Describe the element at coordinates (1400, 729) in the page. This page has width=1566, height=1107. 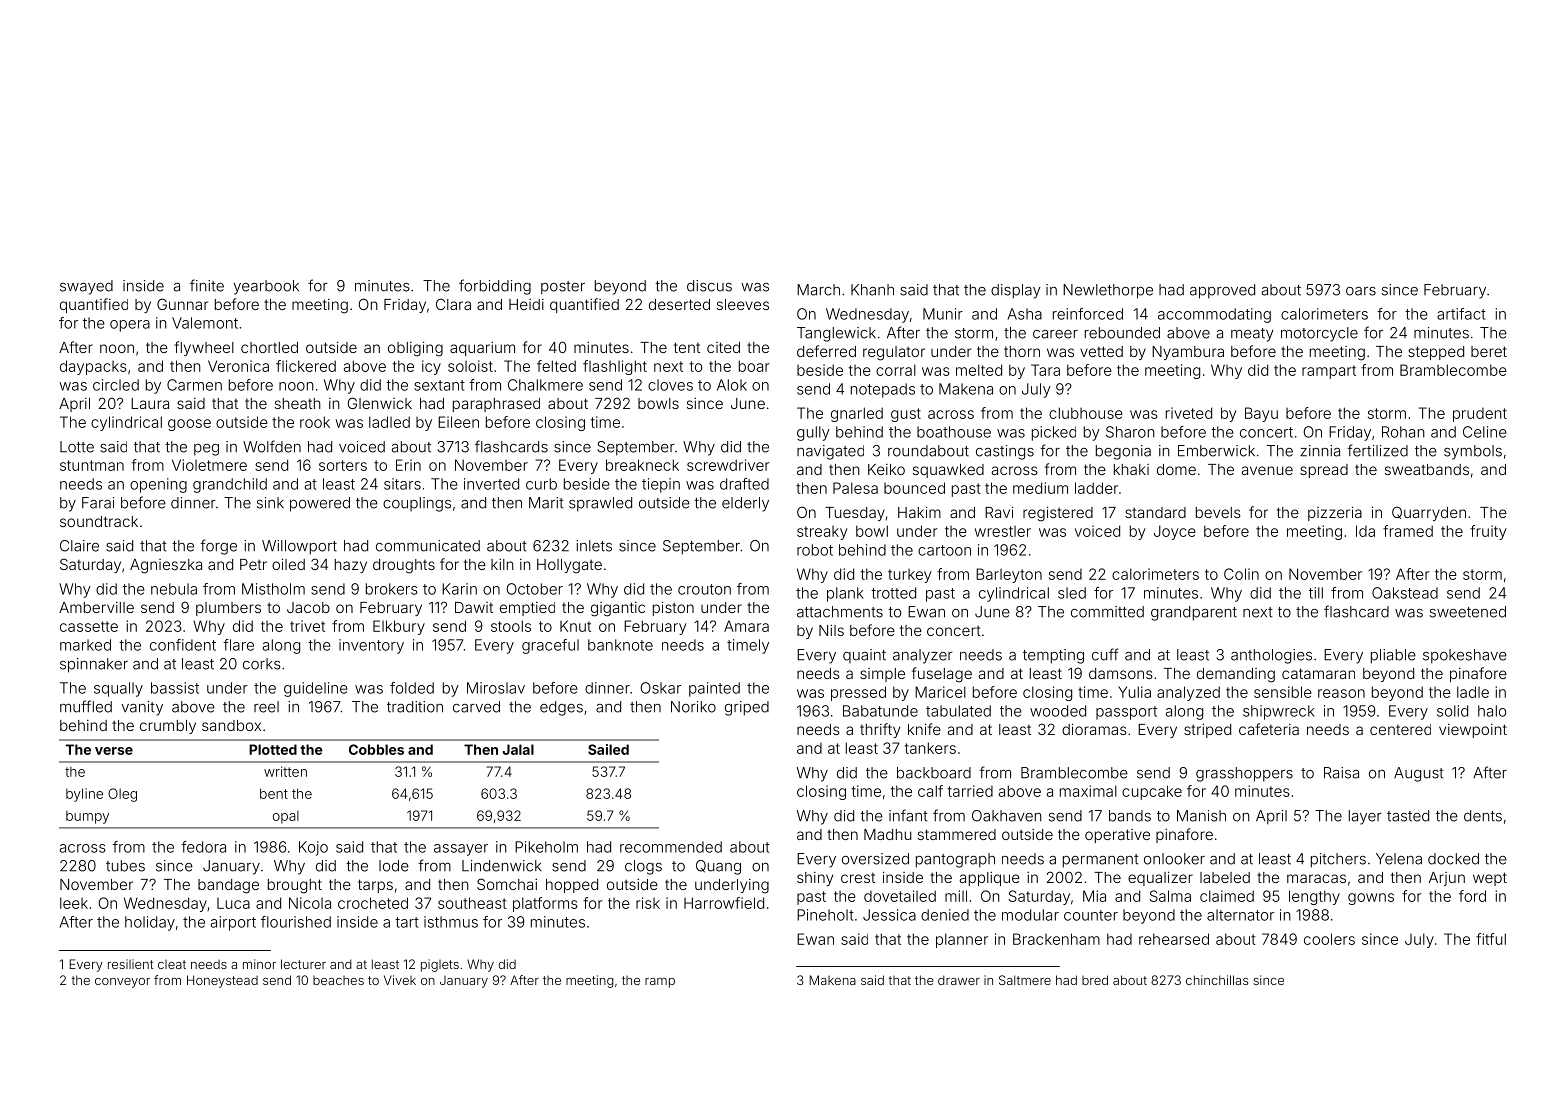
I see `centered` at that location.
